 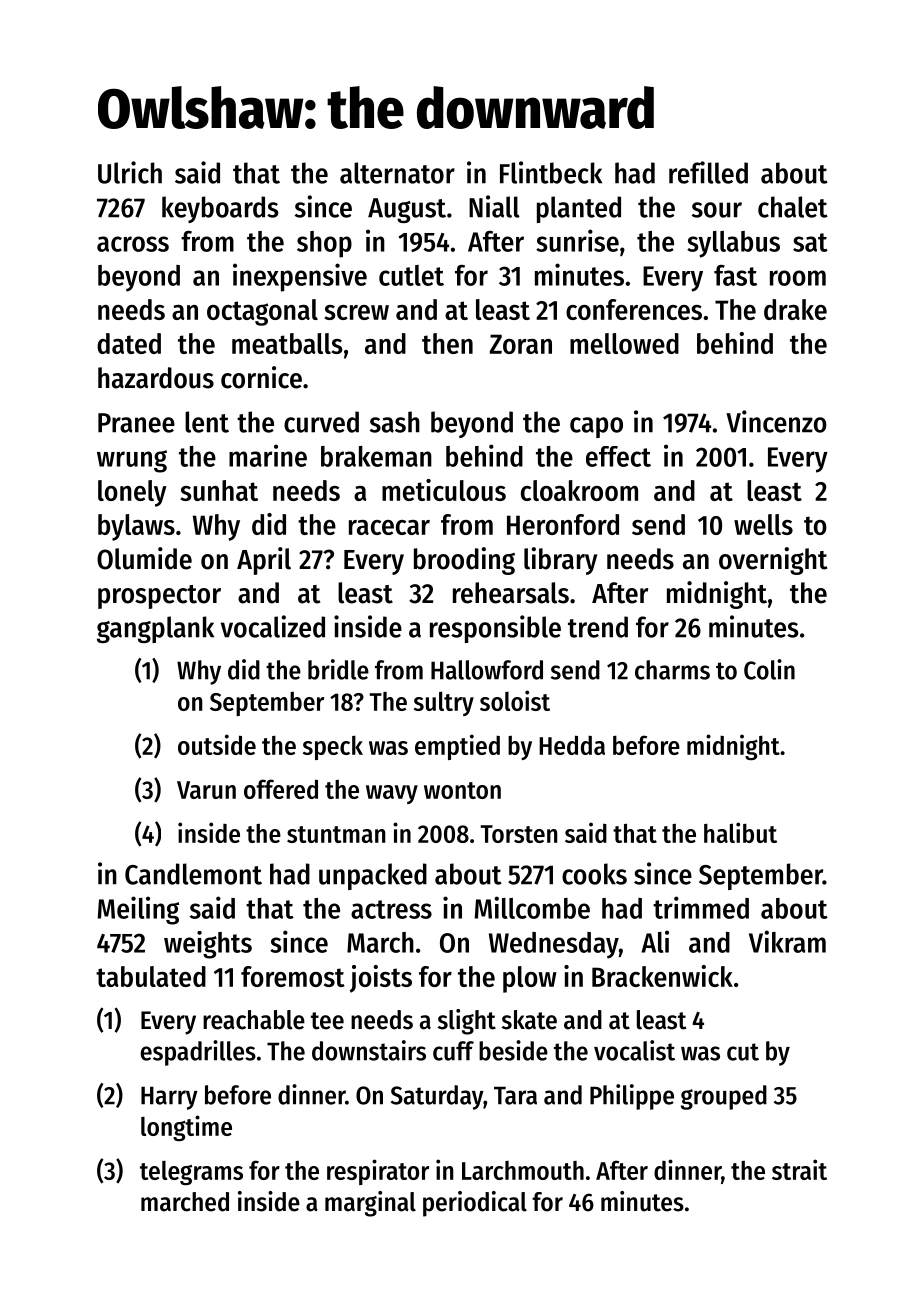 I want to click on Brackenwick, so click(x=662, y=976).
